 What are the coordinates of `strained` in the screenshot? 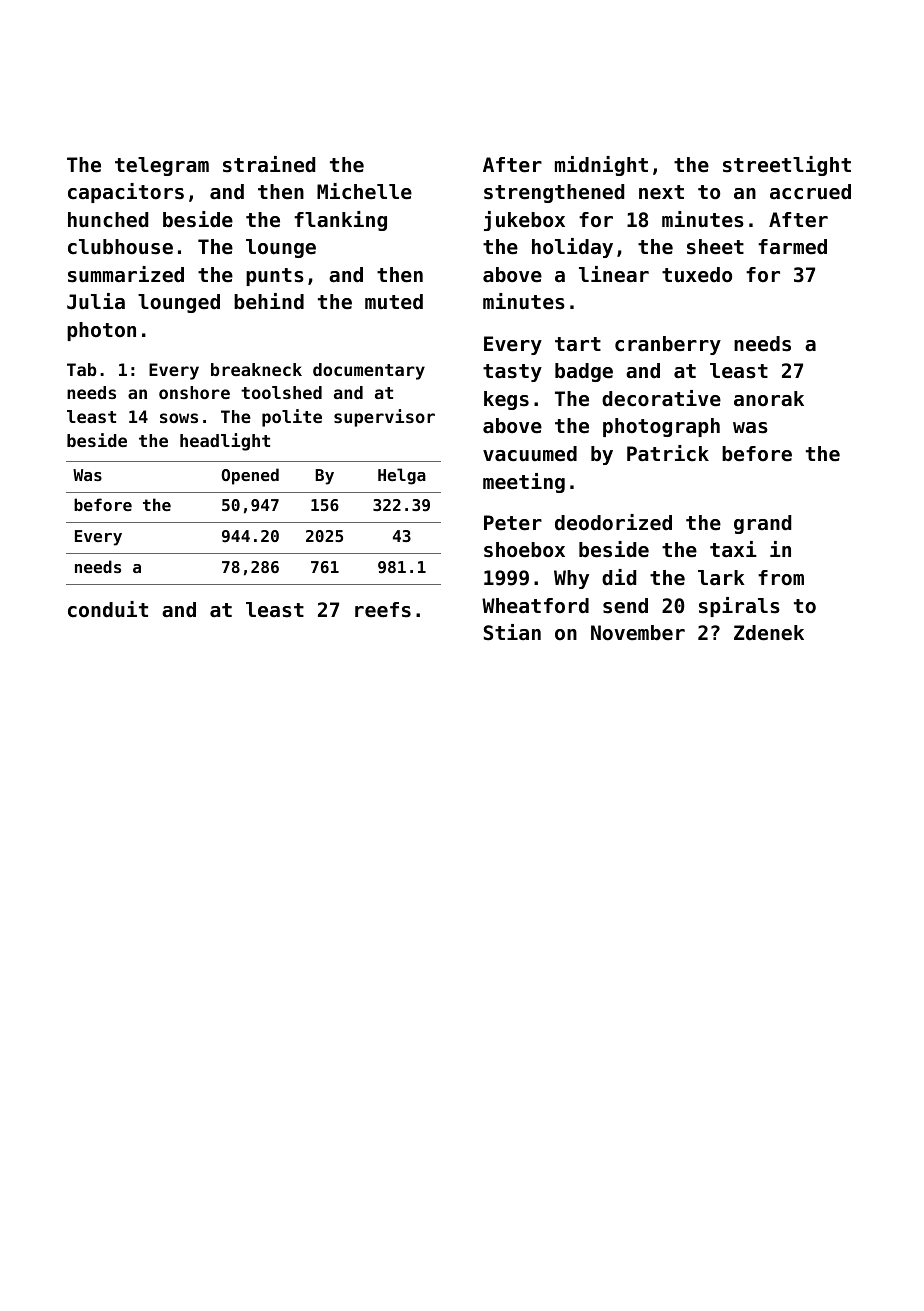 It's located at (269, 164).
